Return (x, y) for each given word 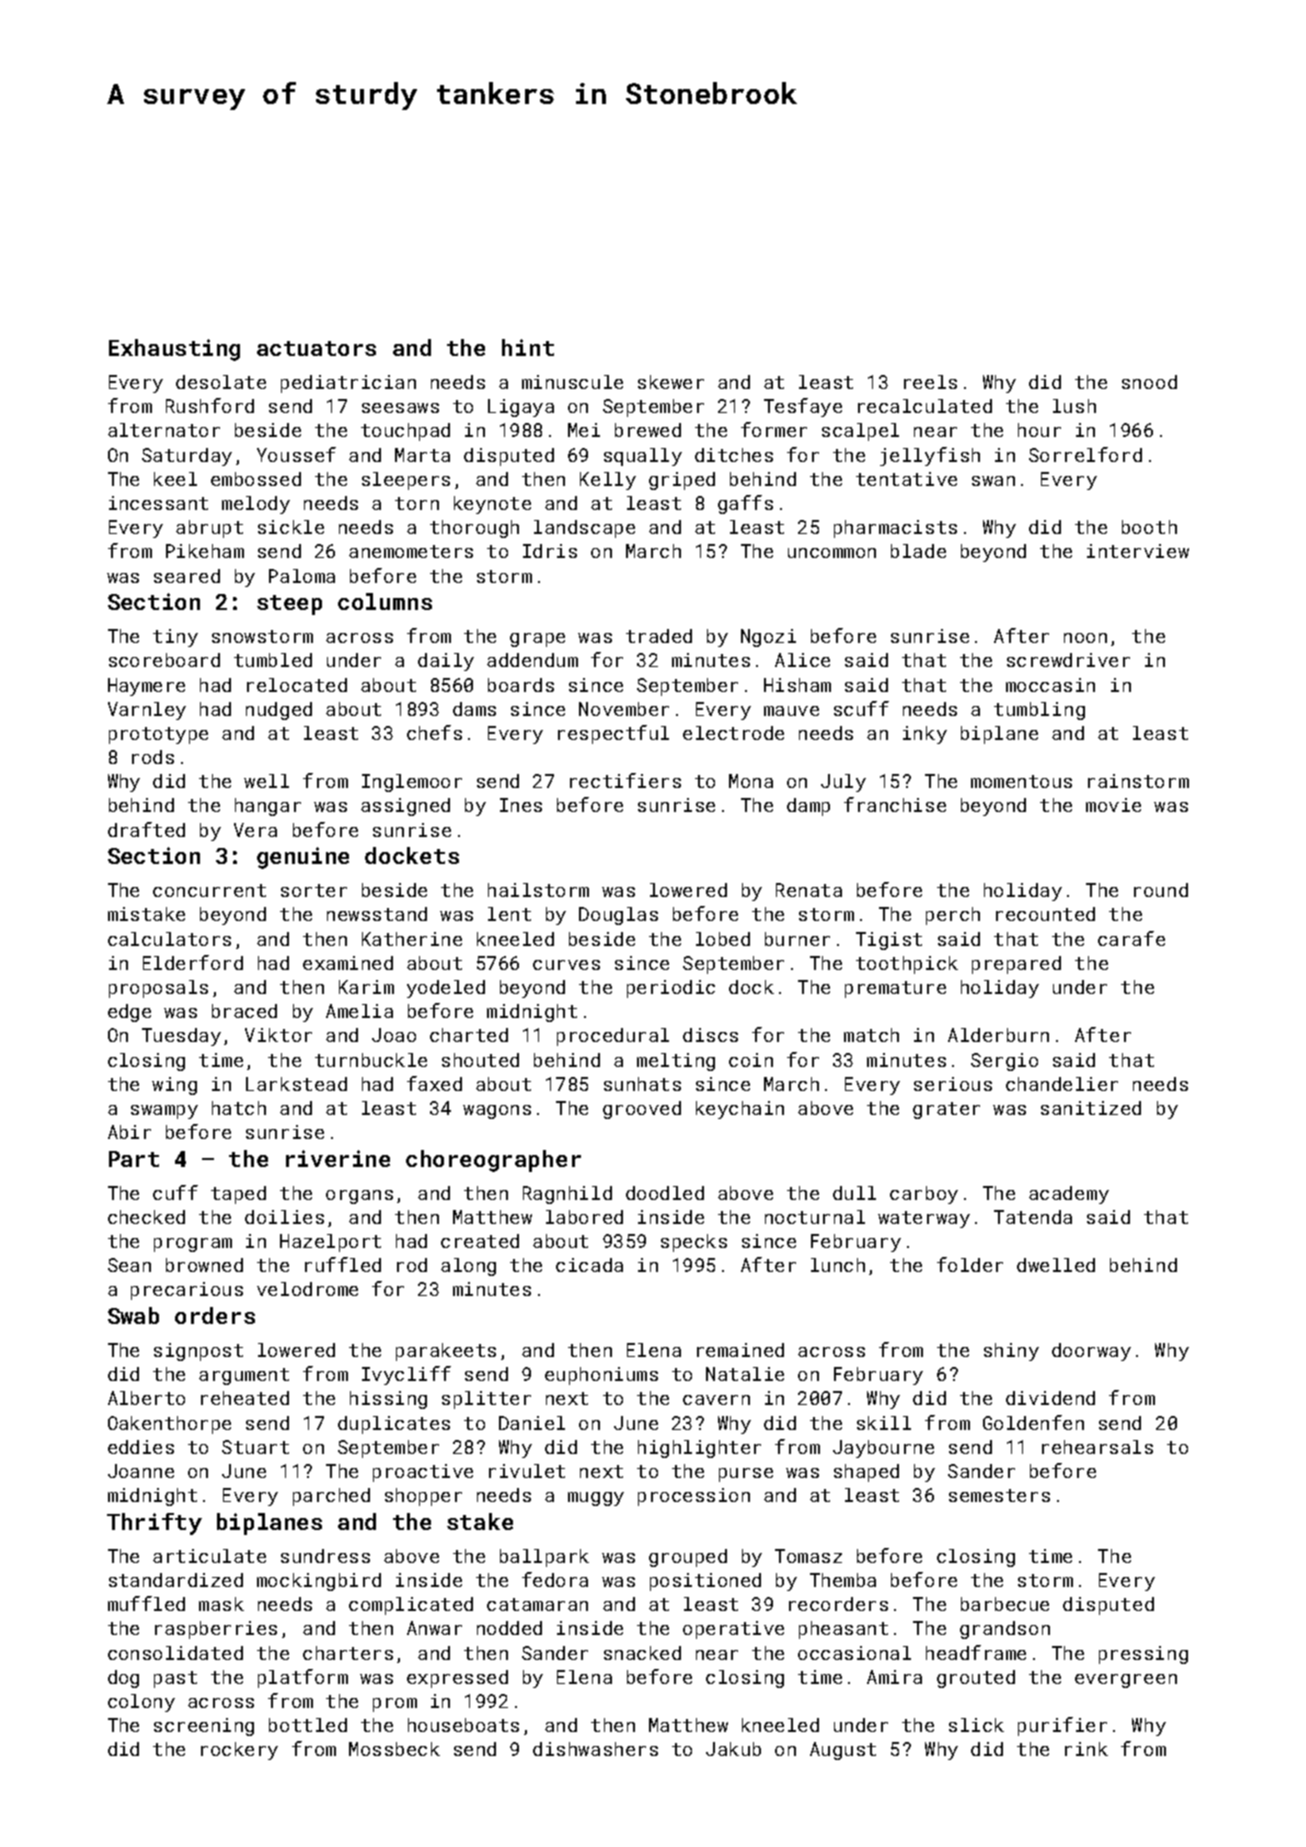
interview (1138, 551)
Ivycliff (406, 1375)
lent (509, 914)
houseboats (463, 1725)
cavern (716, 1400)
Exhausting (174, 350)
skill (884, 1423)
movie (1113, 805)
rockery (239, 1751)
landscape (584, 529)
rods (153, 757)
